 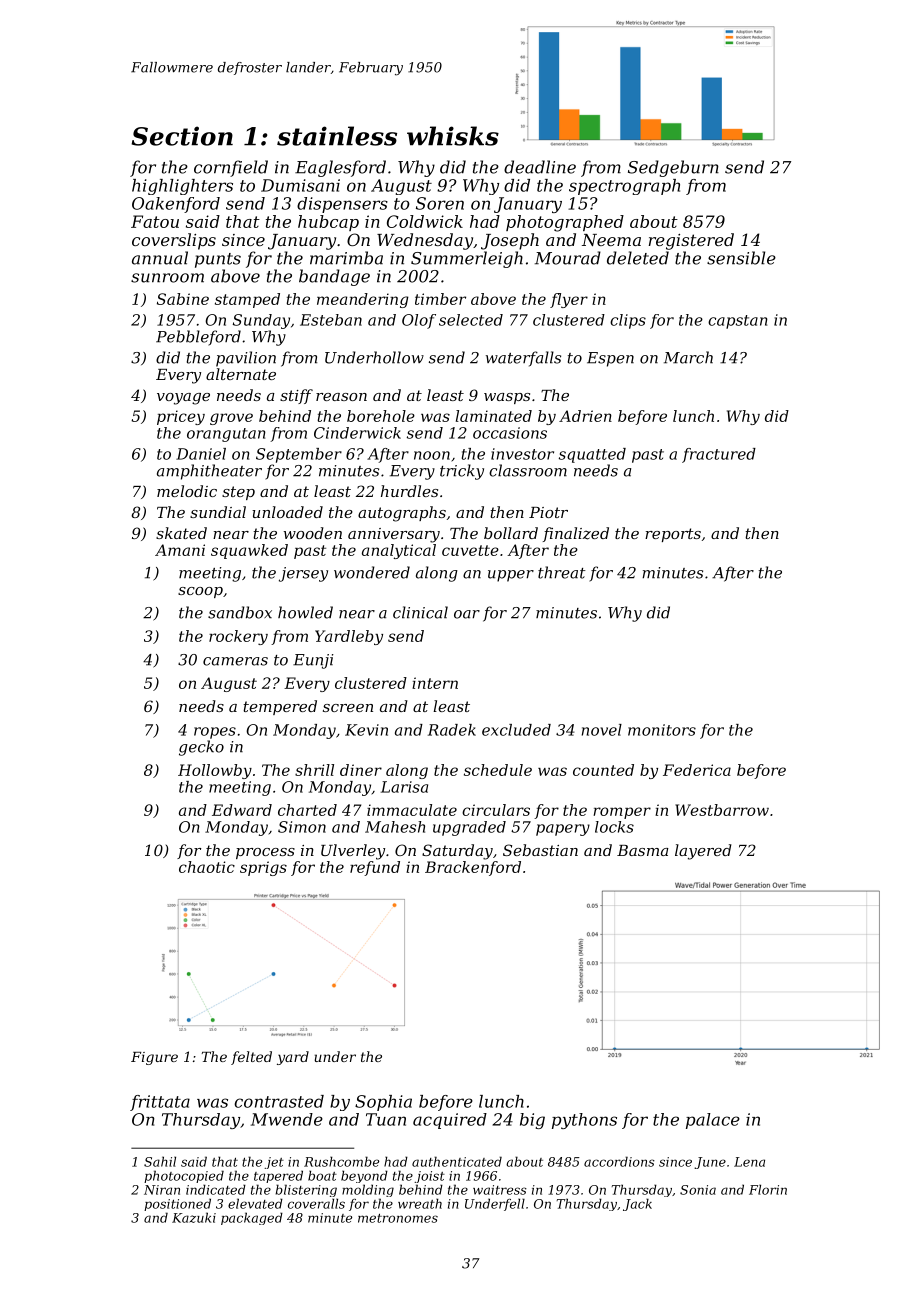 What do you see at coordinates (713, 1121) in the screenshot?
I see `palace` at bounding box center [713, 1121].
